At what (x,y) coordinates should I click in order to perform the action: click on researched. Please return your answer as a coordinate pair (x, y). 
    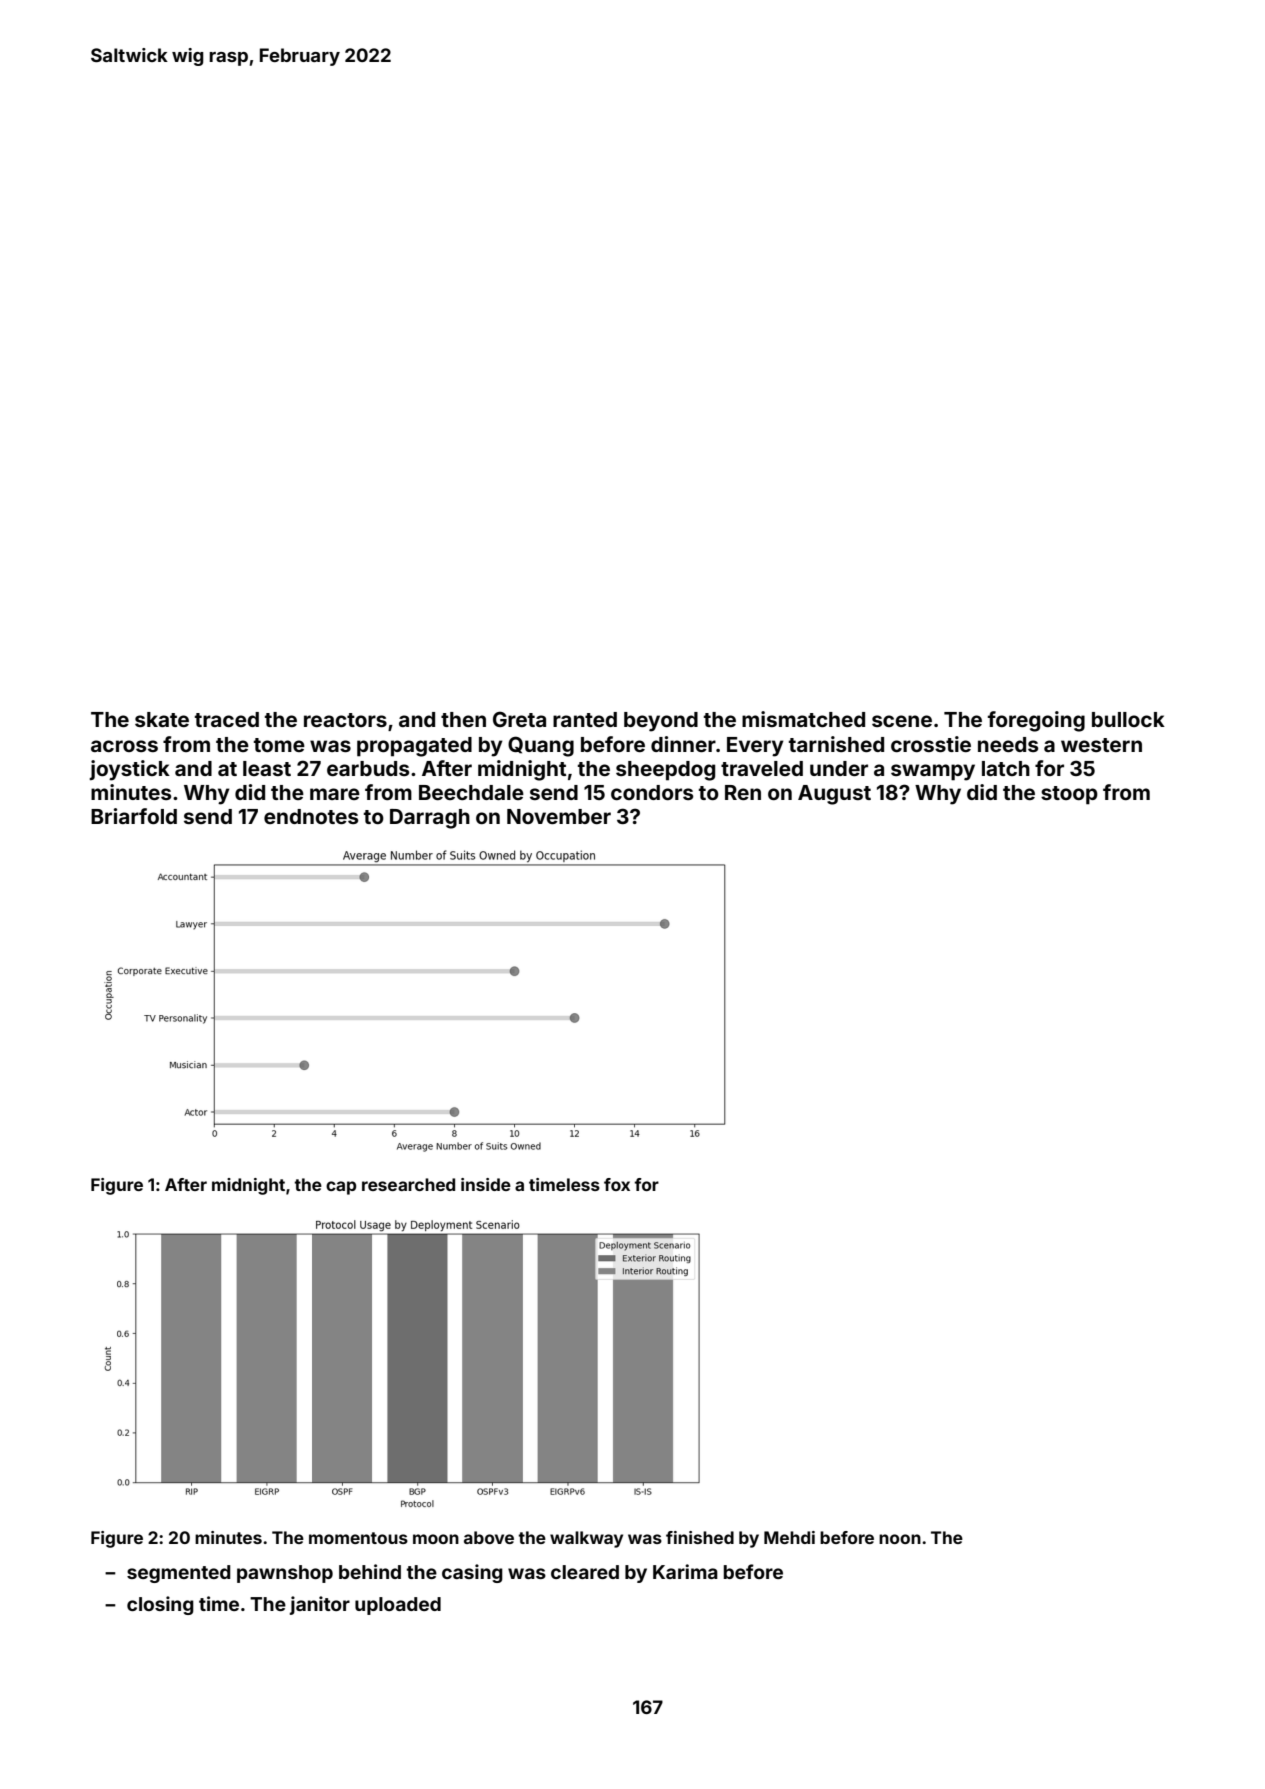
    Looking at the image, I should click on (408, 1184).
